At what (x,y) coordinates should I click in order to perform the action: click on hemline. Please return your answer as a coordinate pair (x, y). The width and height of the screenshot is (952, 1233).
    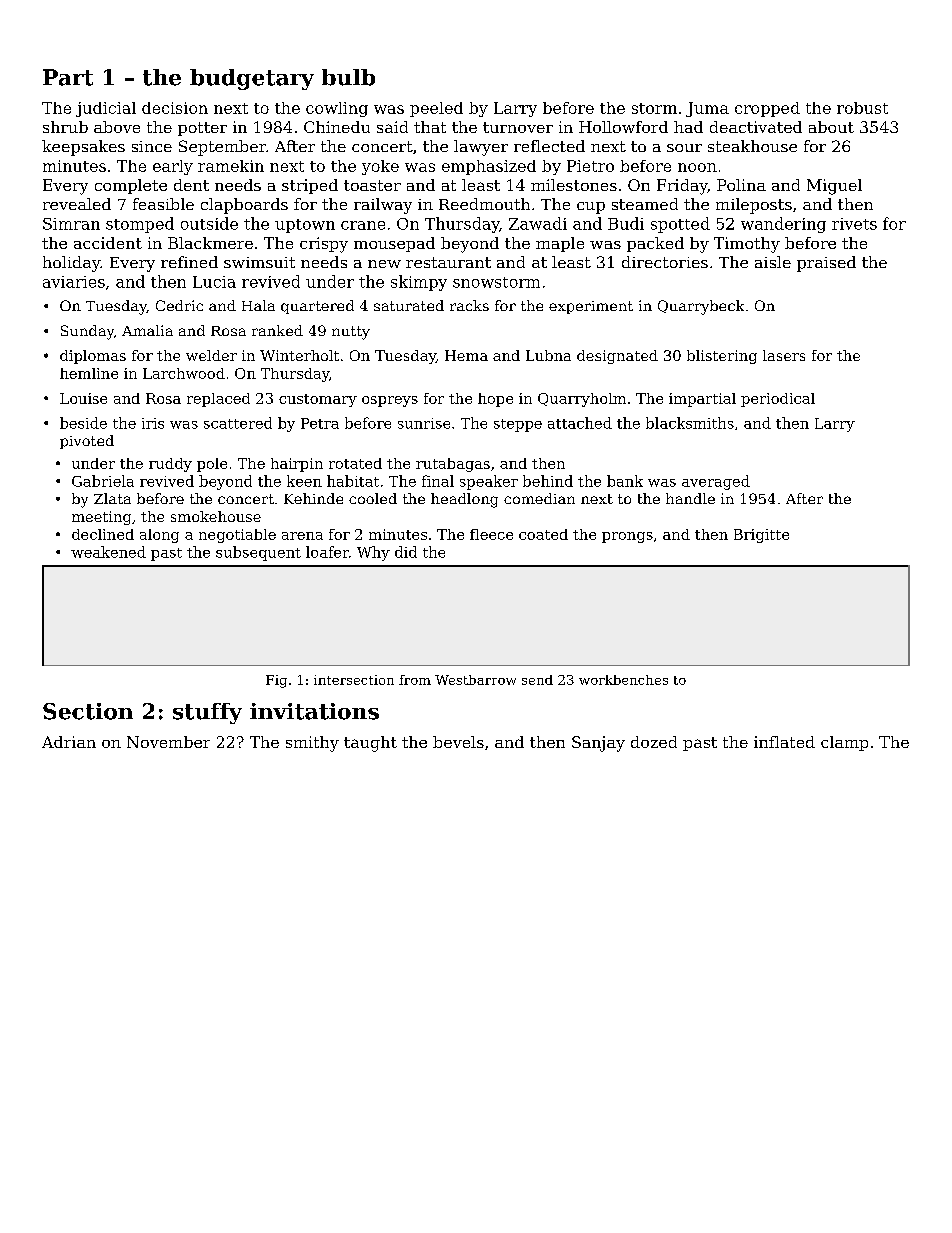
    Looking at the image, I should click on (89, 373).
